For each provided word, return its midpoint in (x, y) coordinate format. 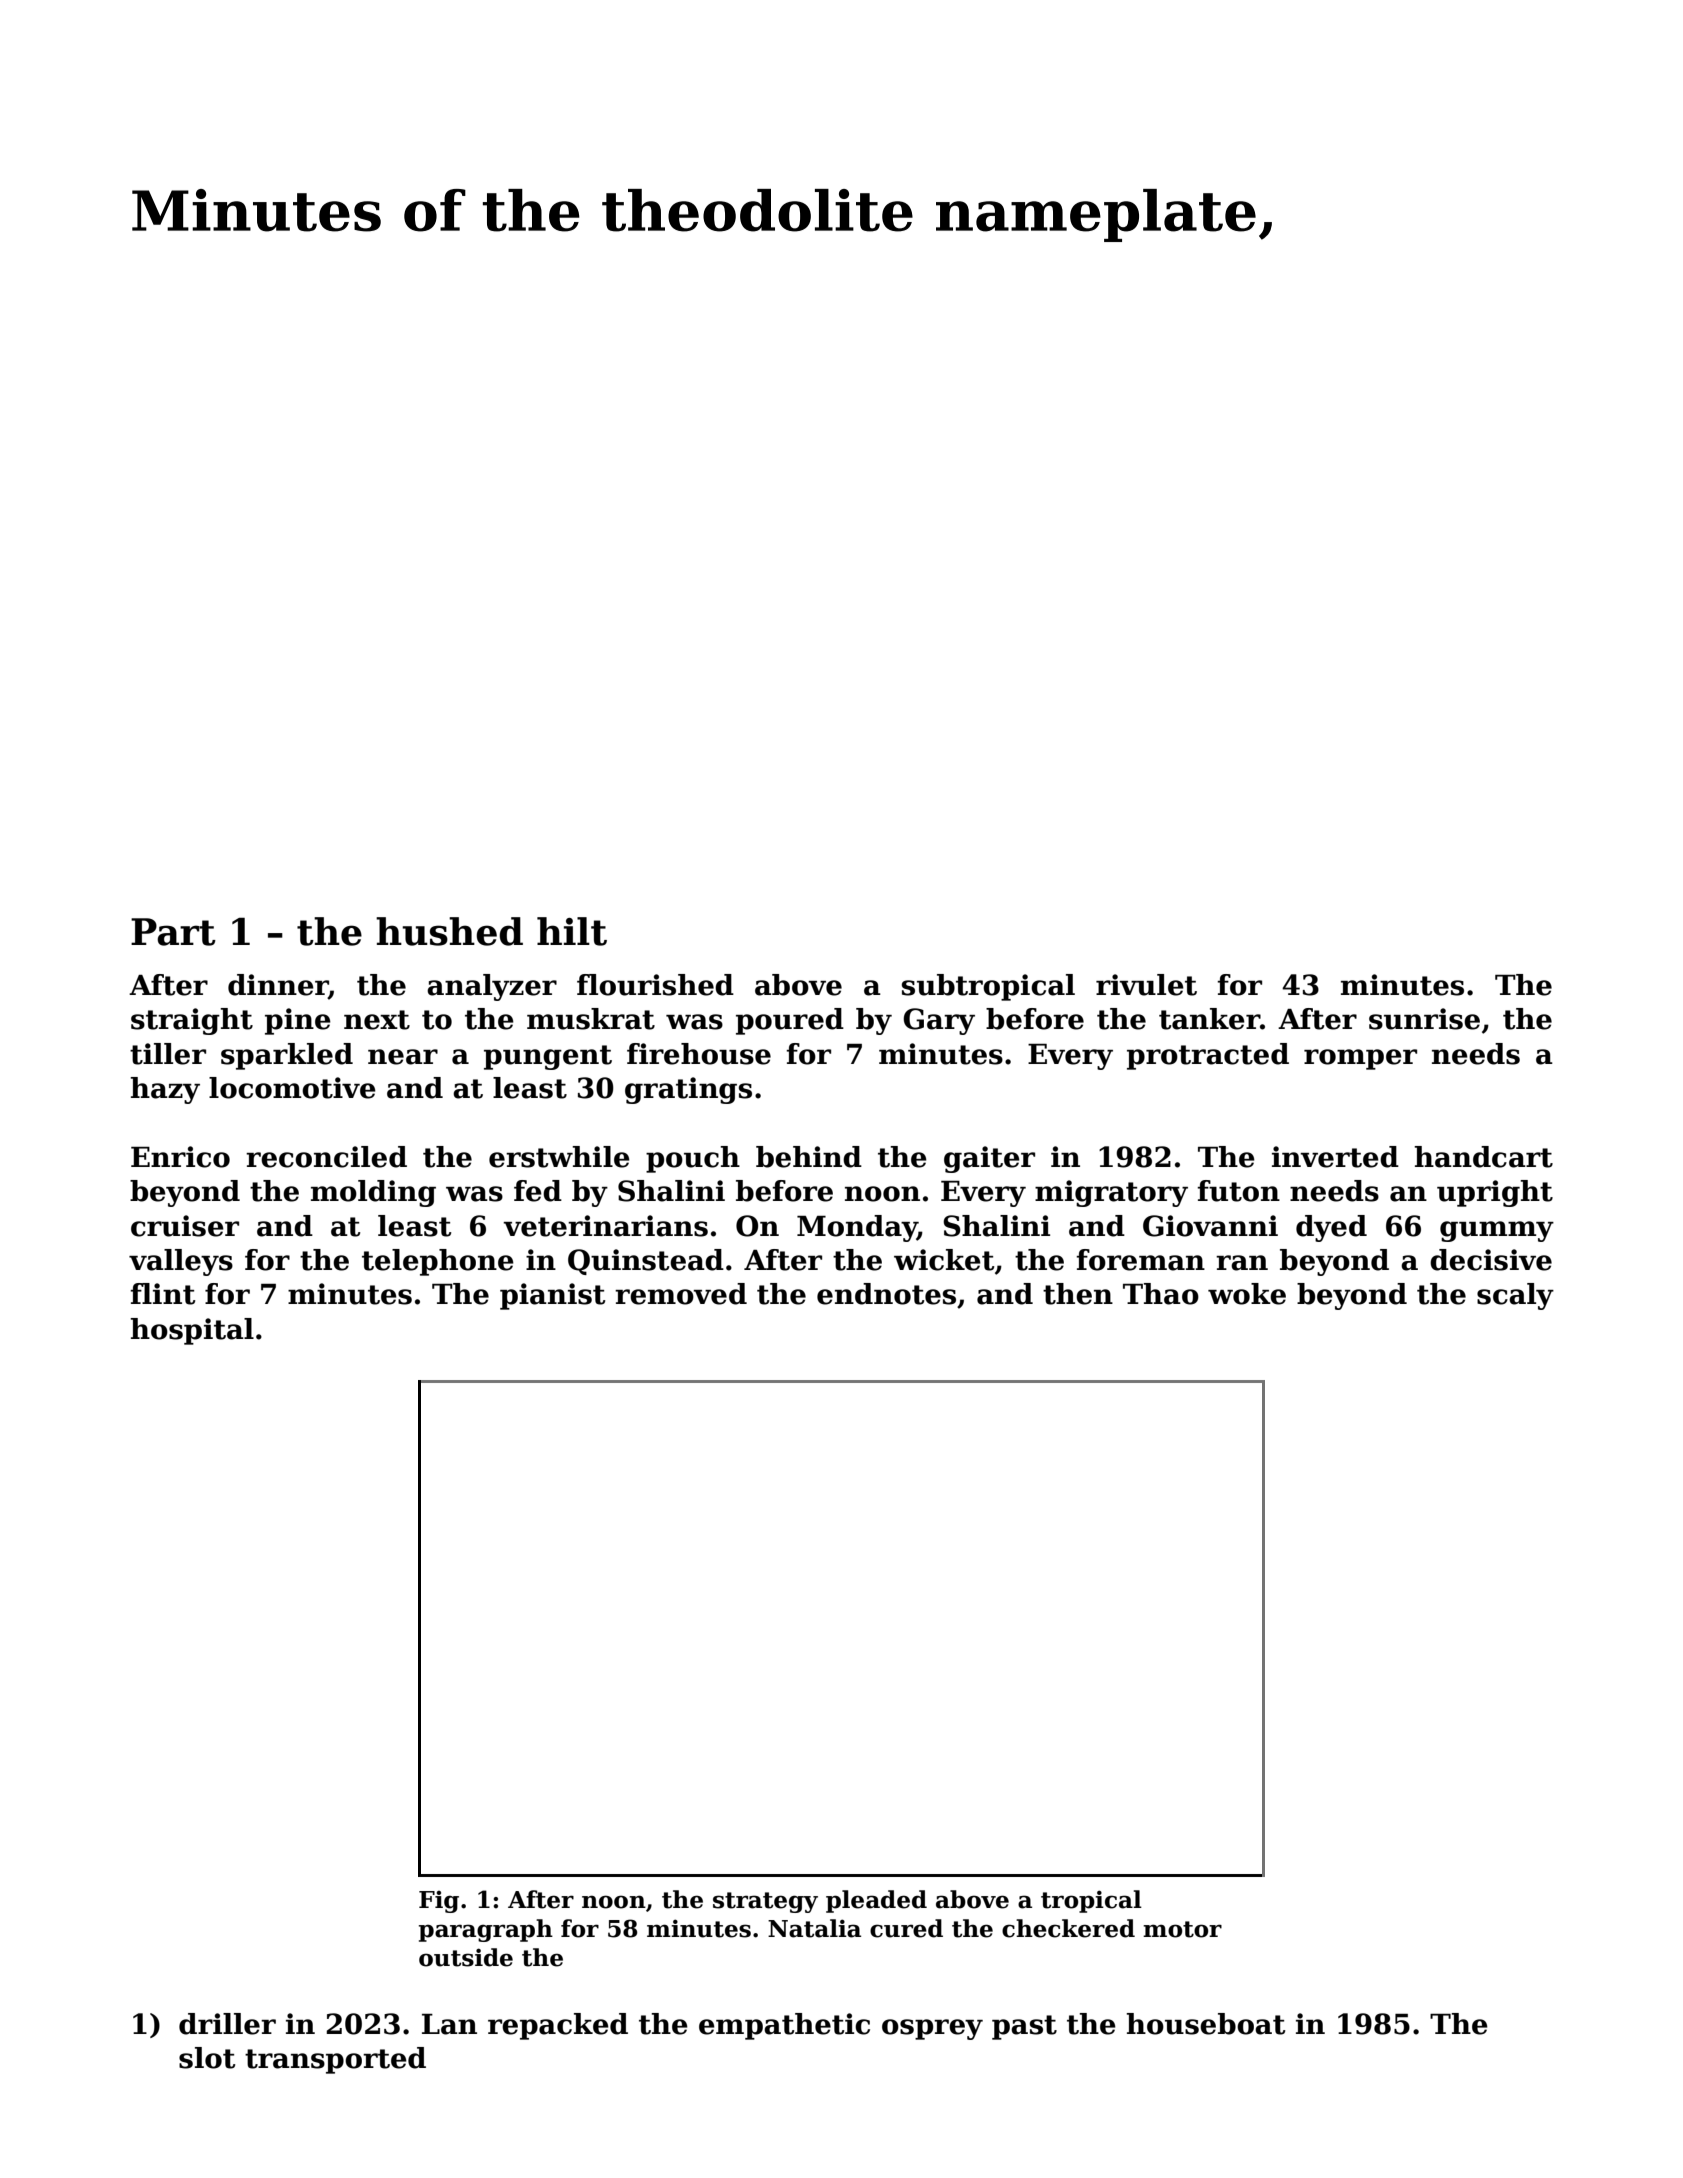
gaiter (989, 1159)
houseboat (1205, 2024)
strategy (765, 1902)
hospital (192, 1331)
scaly (1515, 1296)
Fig (439, 1902)
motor (1182, 1929)
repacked (558, 2026)
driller (227, 2024)
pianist (552, 1296)
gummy (1497, 1231)
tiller (168, 1054)
